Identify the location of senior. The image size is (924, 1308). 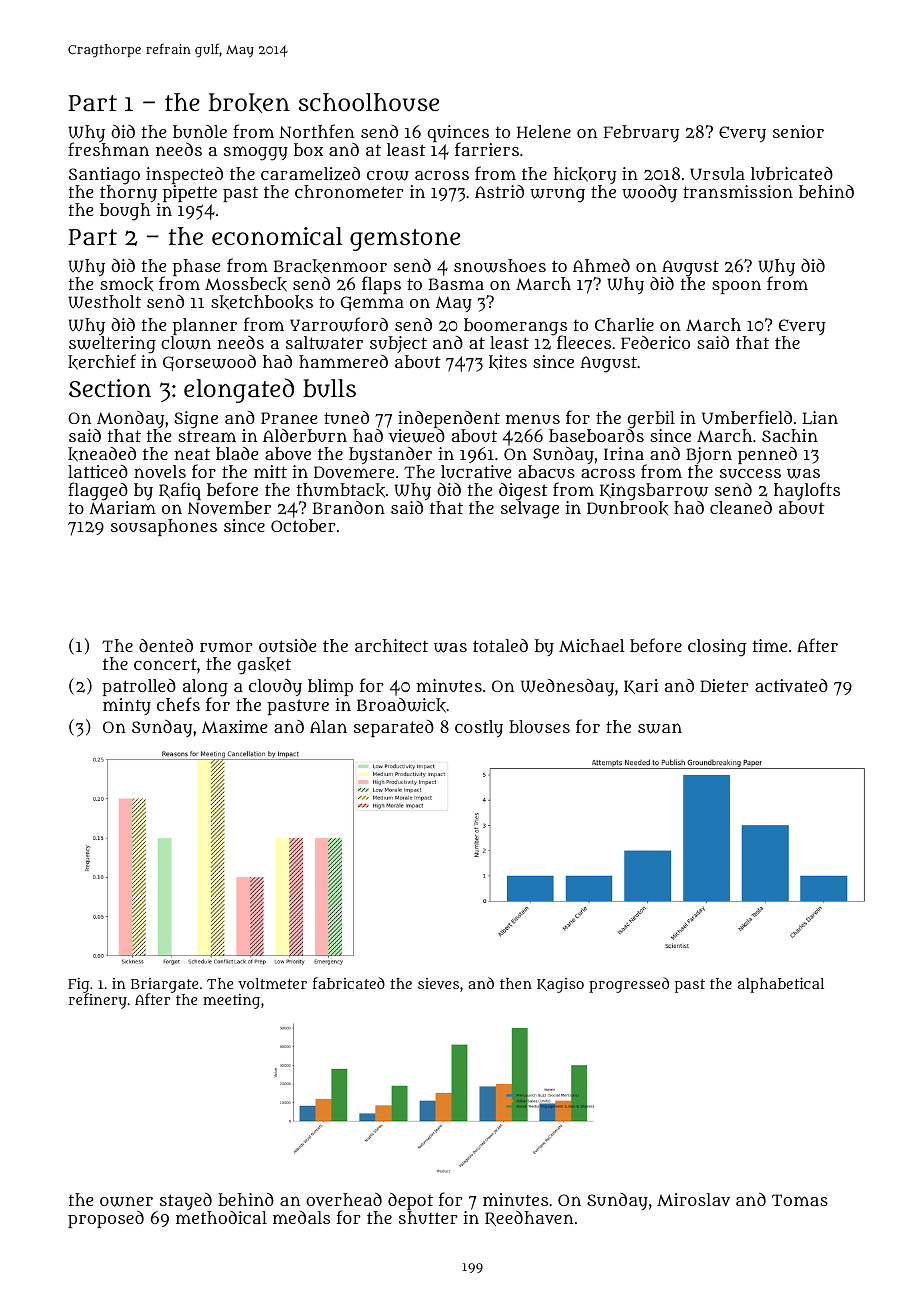
(798, 131).
